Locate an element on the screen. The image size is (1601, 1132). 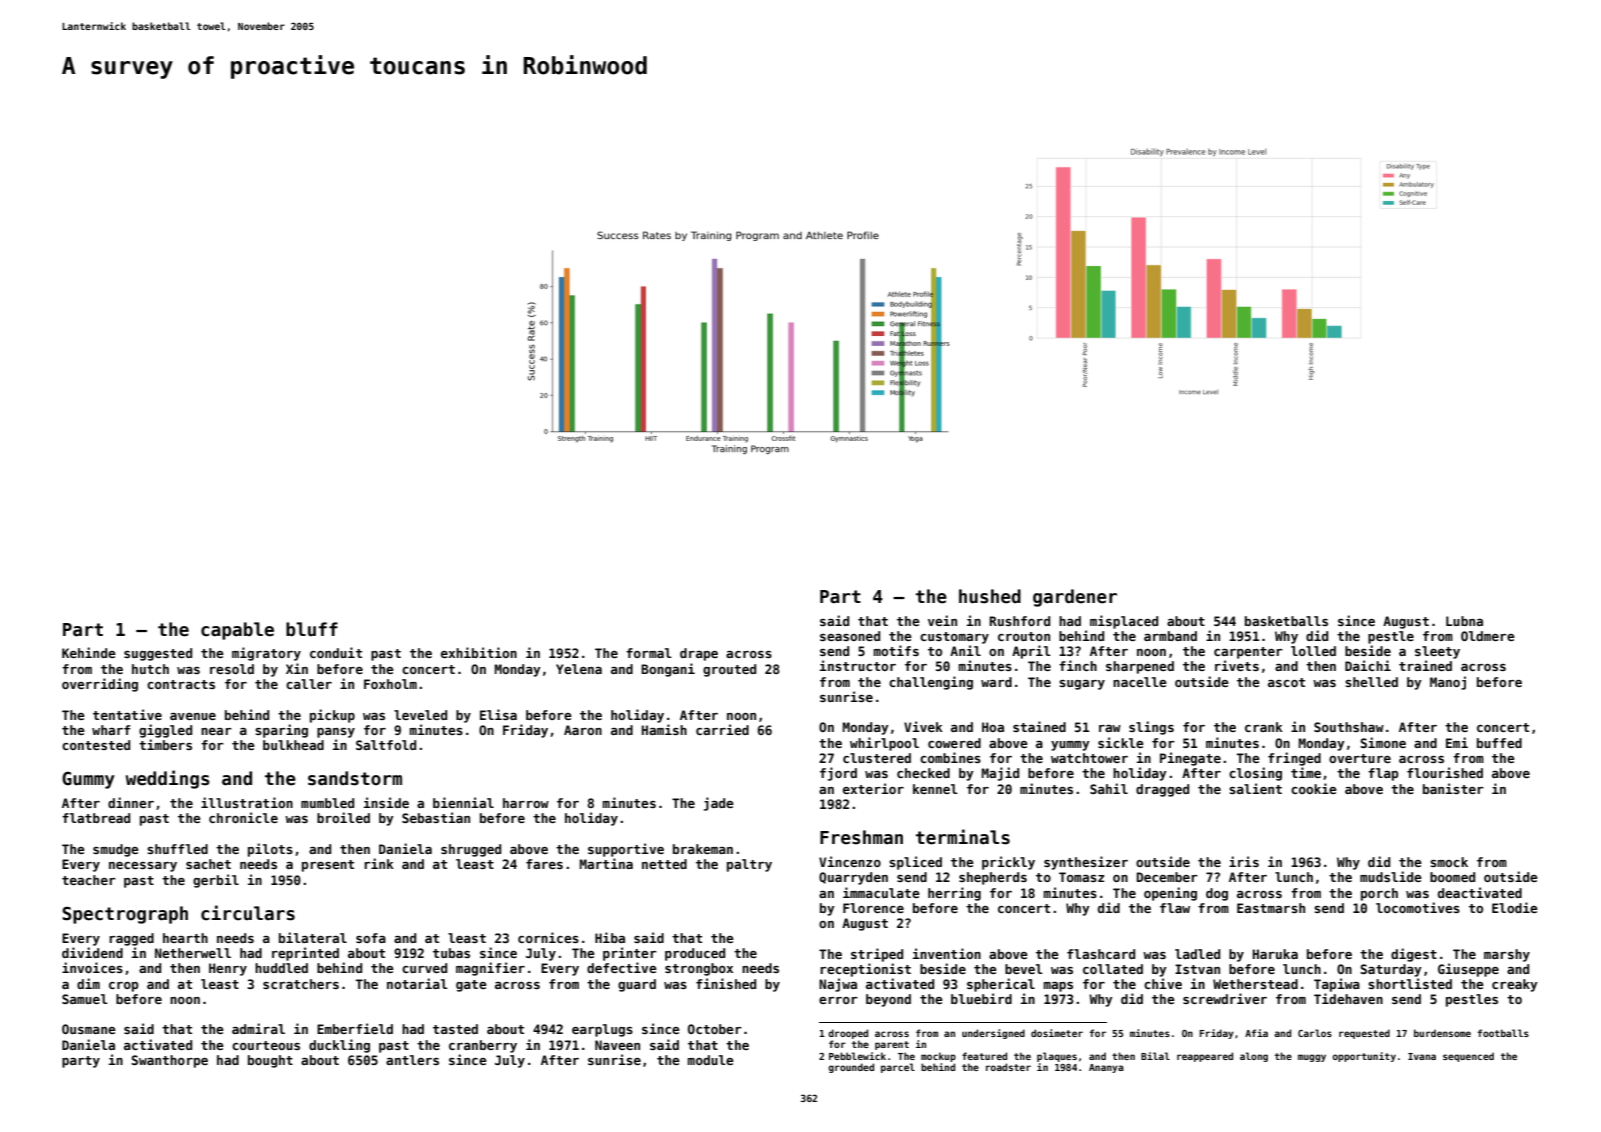
rink is located at coordinates (379, 863).
